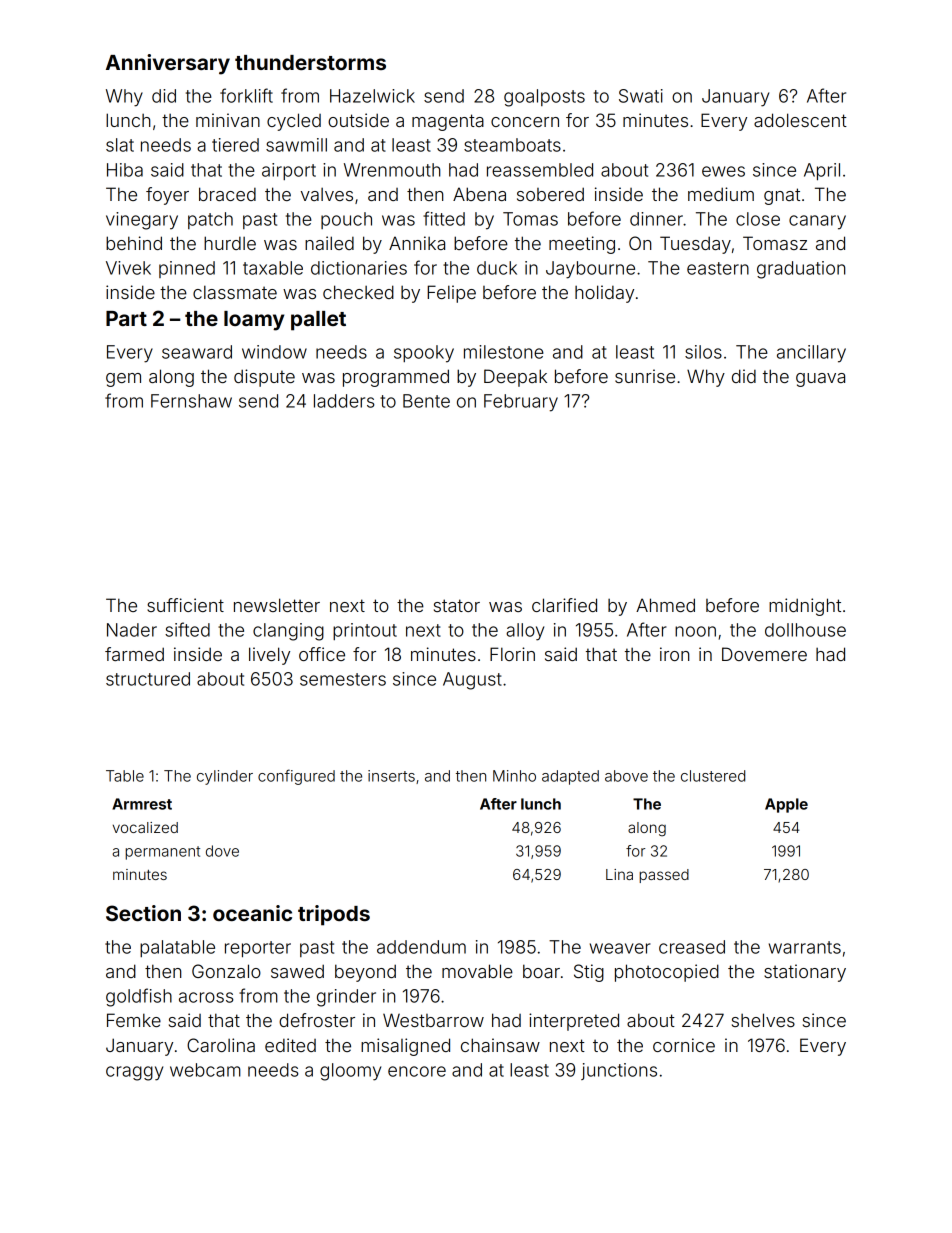 The width and height of the document is (952, 1233). Describe the element at coordinates (225, 777) in the document. I see `cylinder` at that location.
